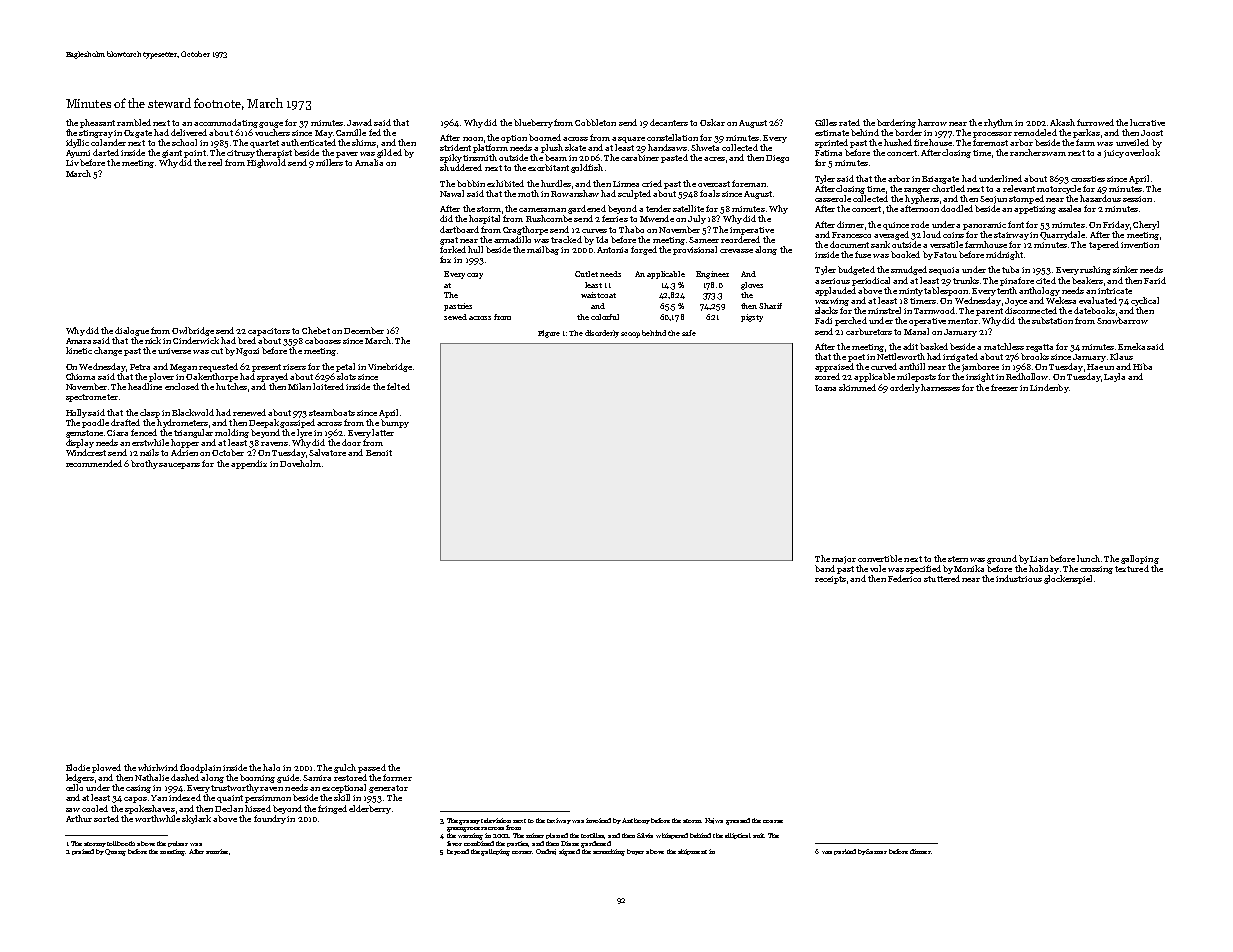 The height and width of the document is (952, 1233). I want to click on parked, so click(845, 852).
